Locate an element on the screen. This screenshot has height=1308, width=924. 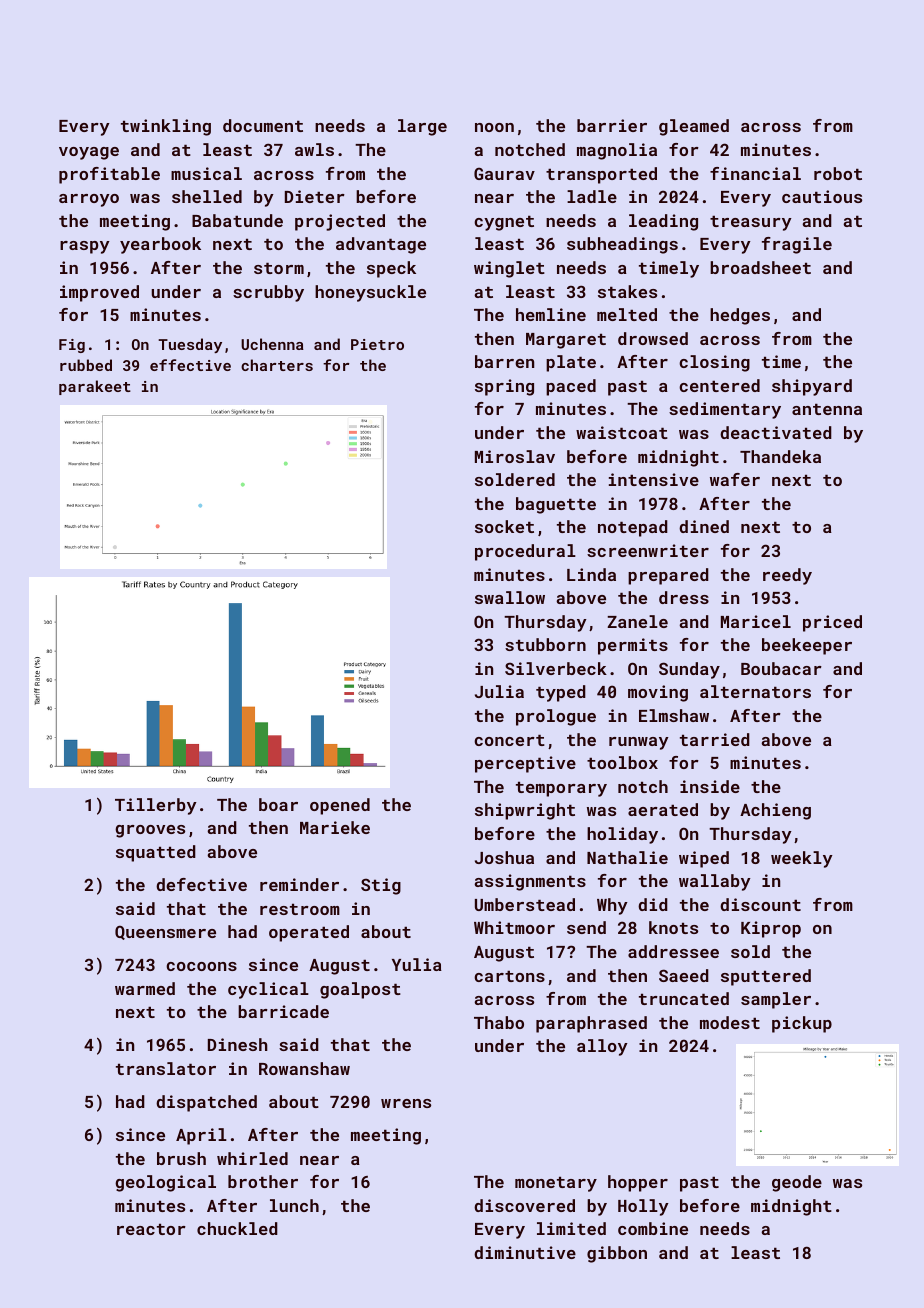
Miroslav is located at coordinates (515, 456).
